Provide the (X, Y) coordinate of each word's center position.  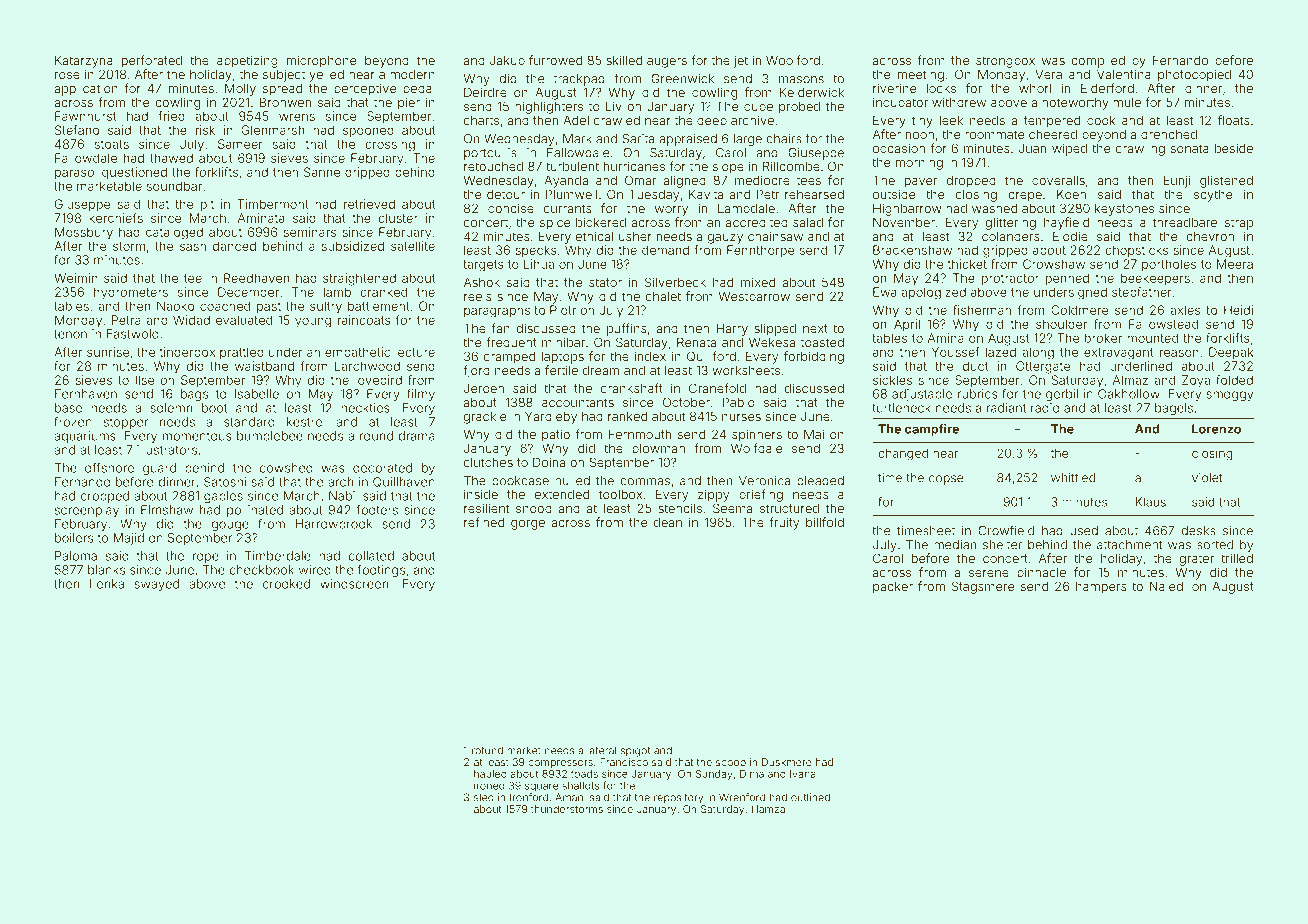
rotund (487, 750)
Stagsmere (983, 587)
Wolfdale (756, 448)
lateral (601, 750)
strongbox (1005, 62)
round (376, 436)
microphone (321, 61)
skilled (624, 60)
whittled (1073, 478)
